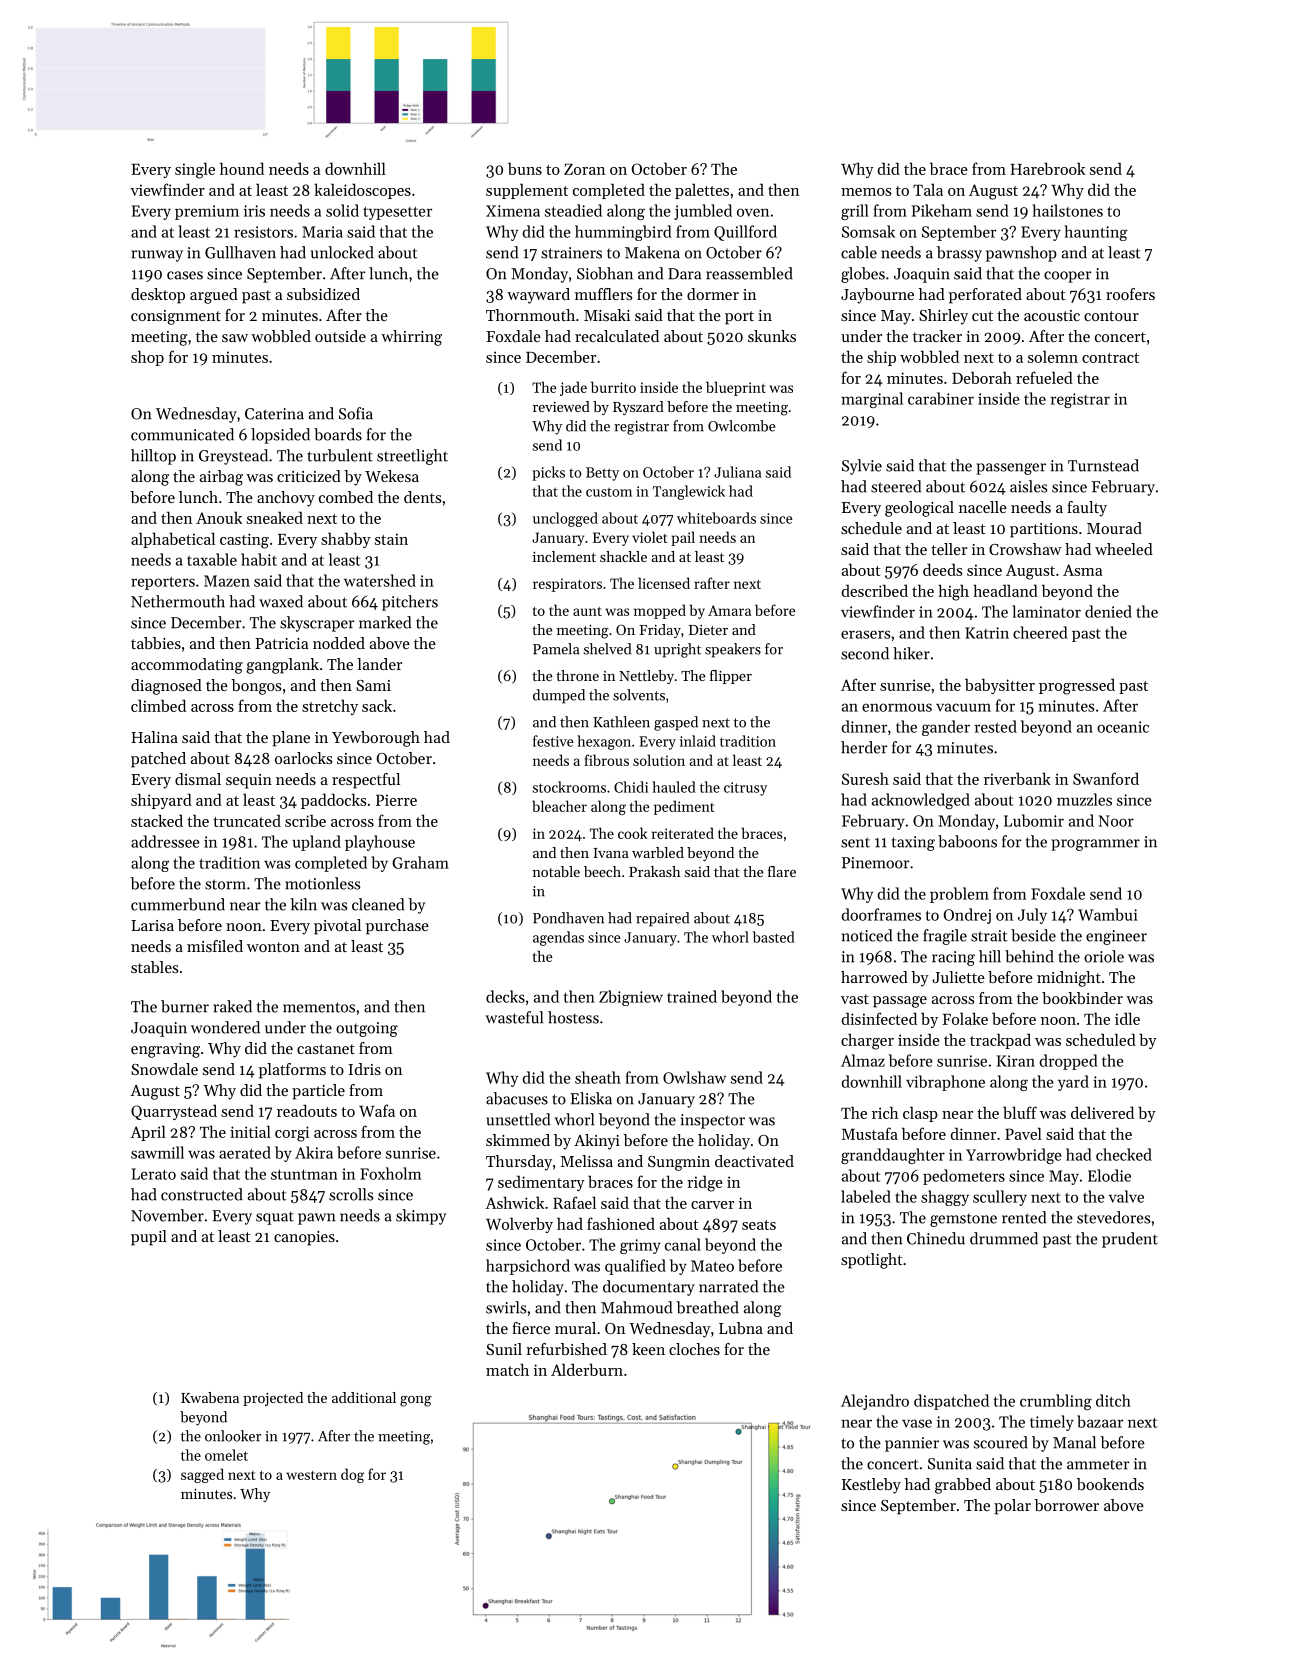  I want to click on hound, so click(242, 168).
